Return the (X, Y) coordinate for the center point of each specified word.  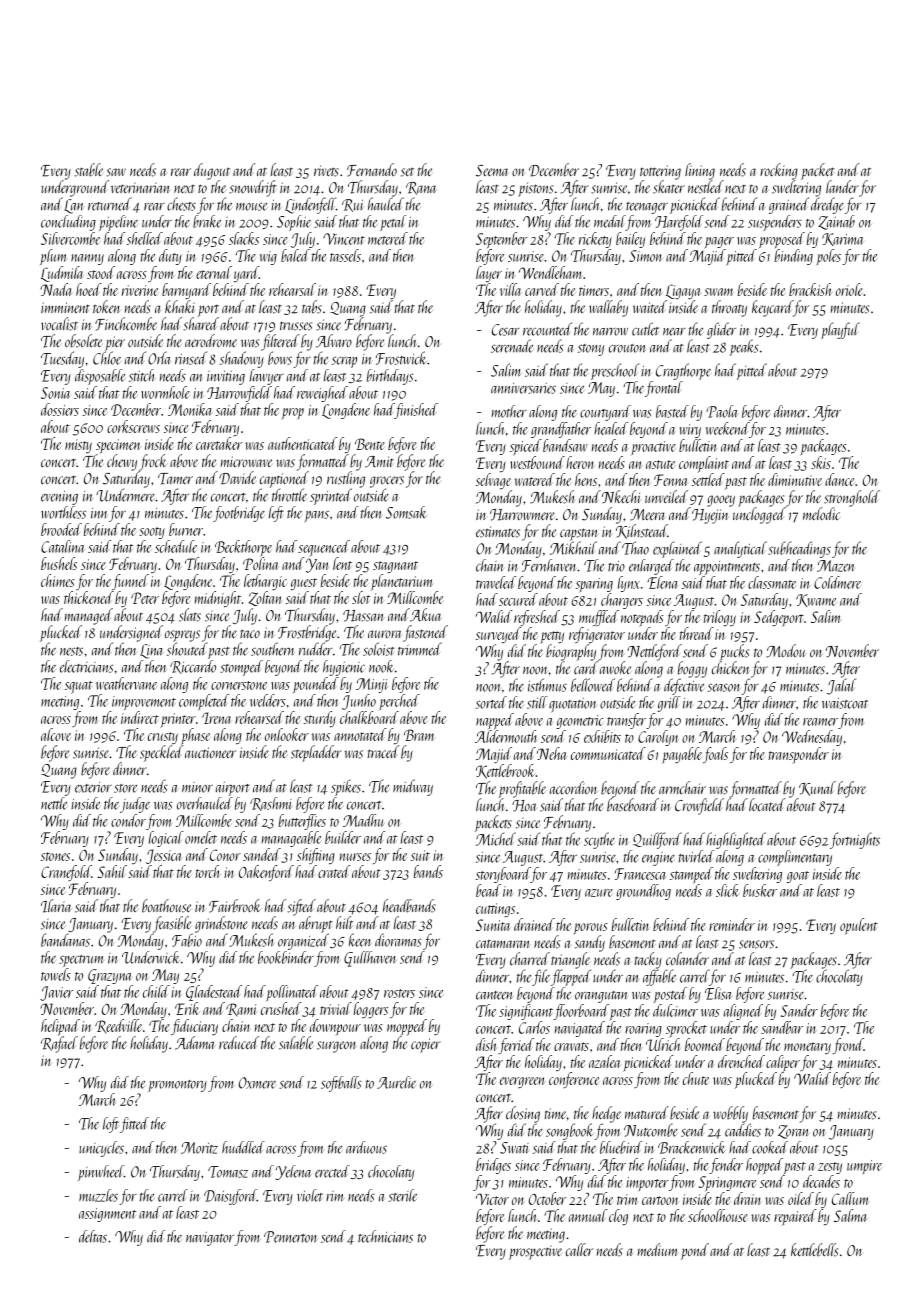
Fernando (372, 170)
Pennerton (291, 1237)
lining (700, 171)
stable (89, 170)
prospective (535, 1252)
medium (657, 1250)
